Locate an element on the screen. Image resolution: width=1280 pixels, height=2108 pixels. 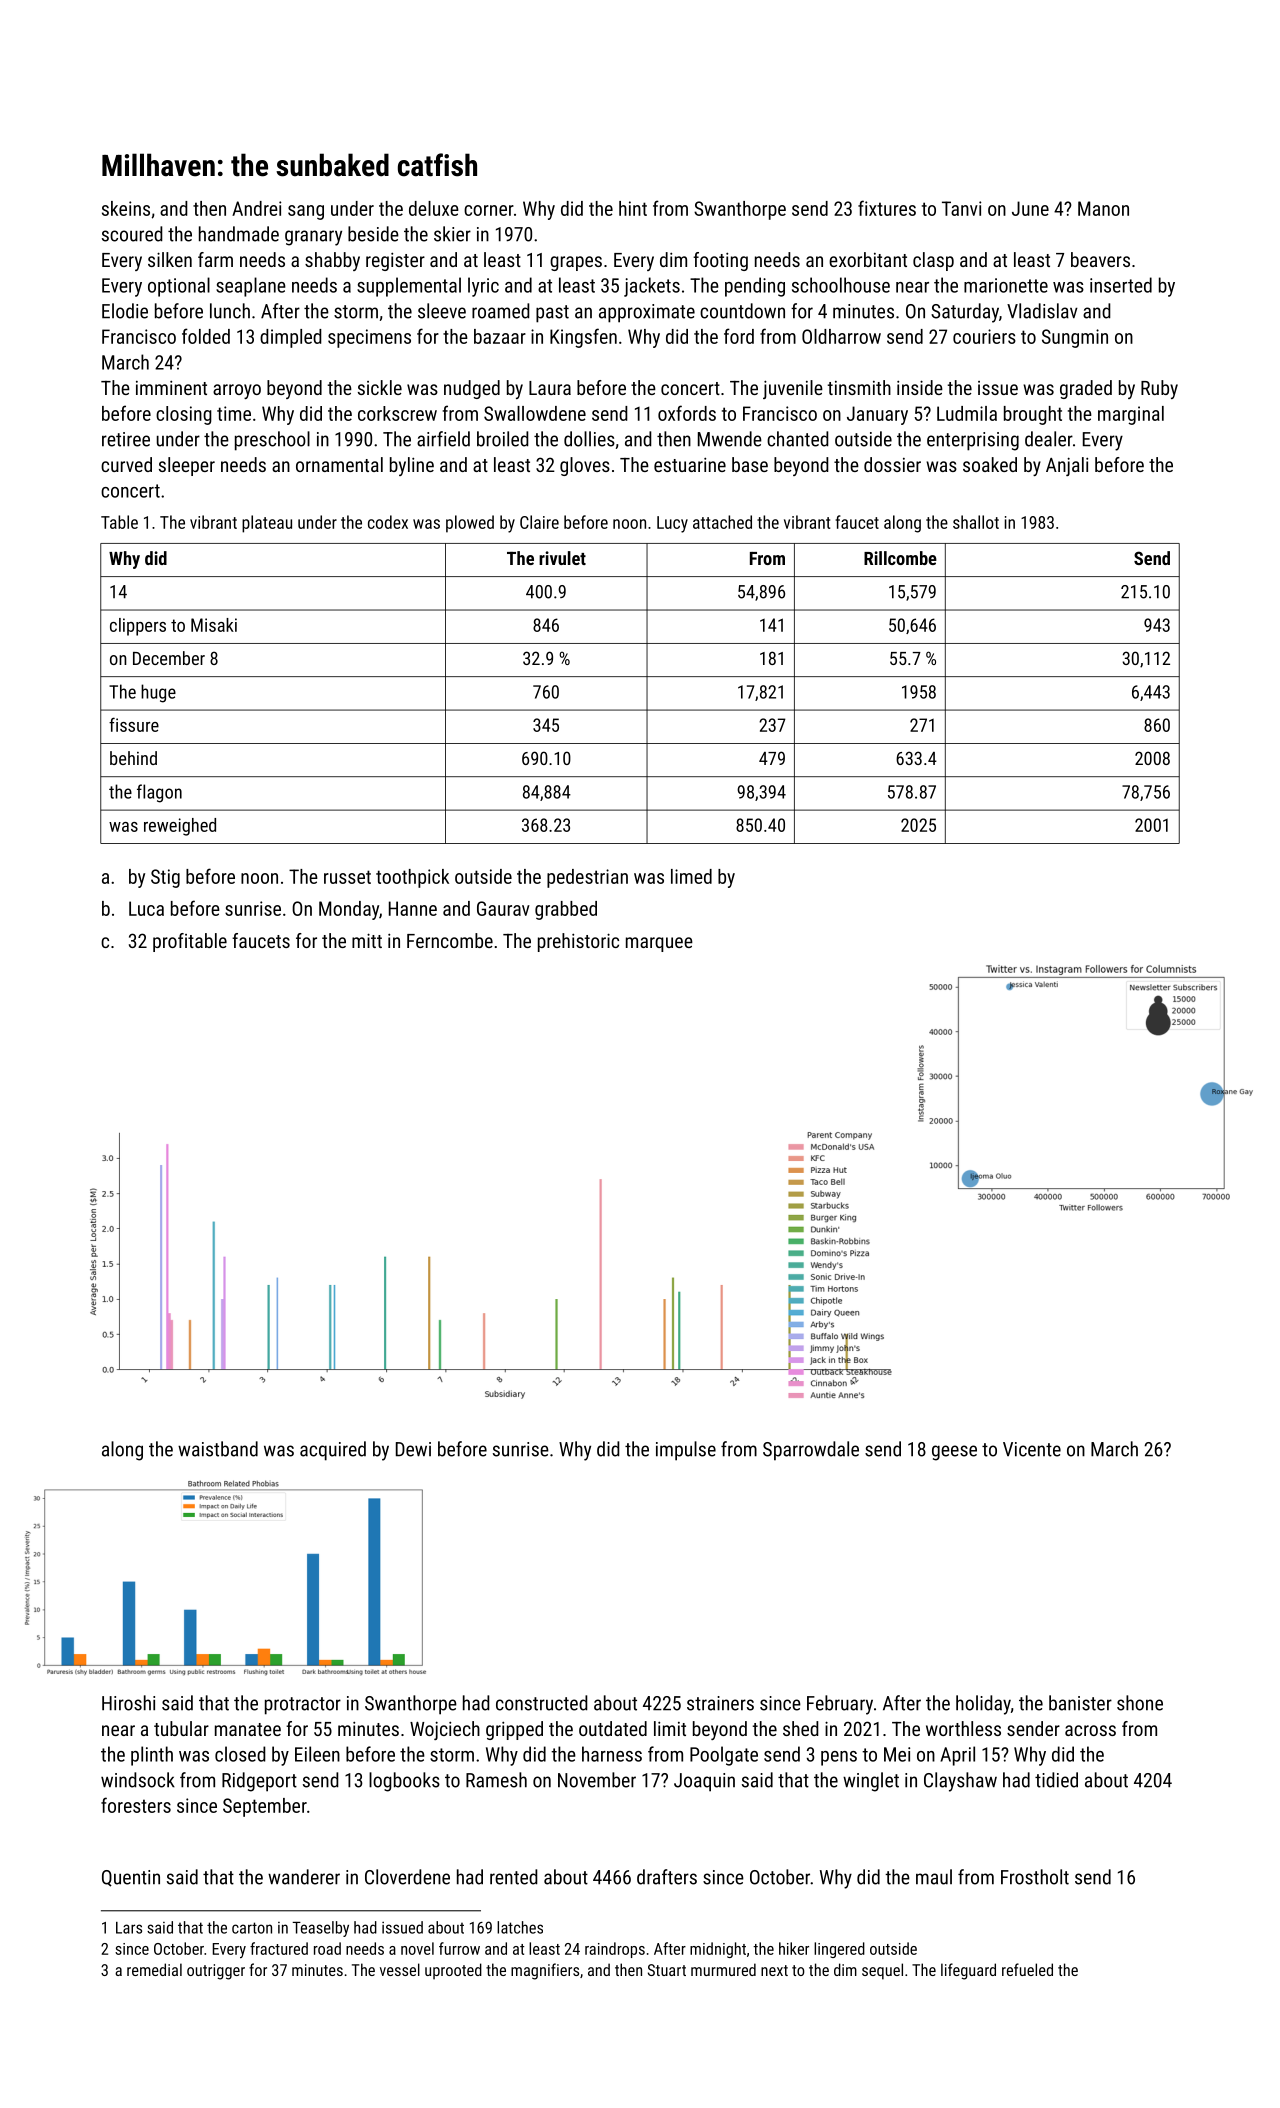
behind is located at coordinates (133, 758).
